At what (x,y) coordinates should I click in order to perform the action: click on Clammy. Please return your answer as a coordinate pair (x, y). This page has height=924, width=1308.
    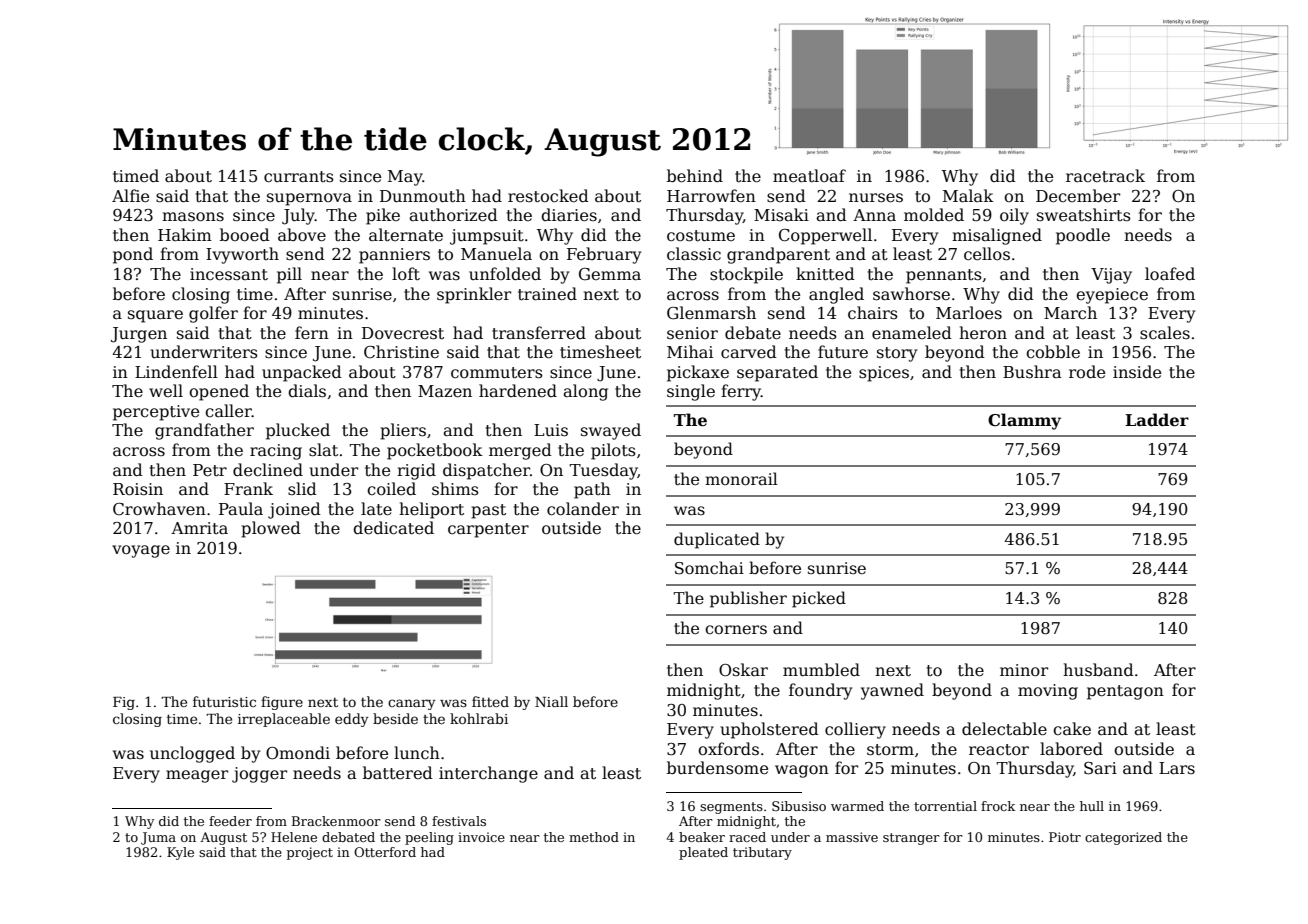
    Looking at the image, I should click on (1024, 421).
